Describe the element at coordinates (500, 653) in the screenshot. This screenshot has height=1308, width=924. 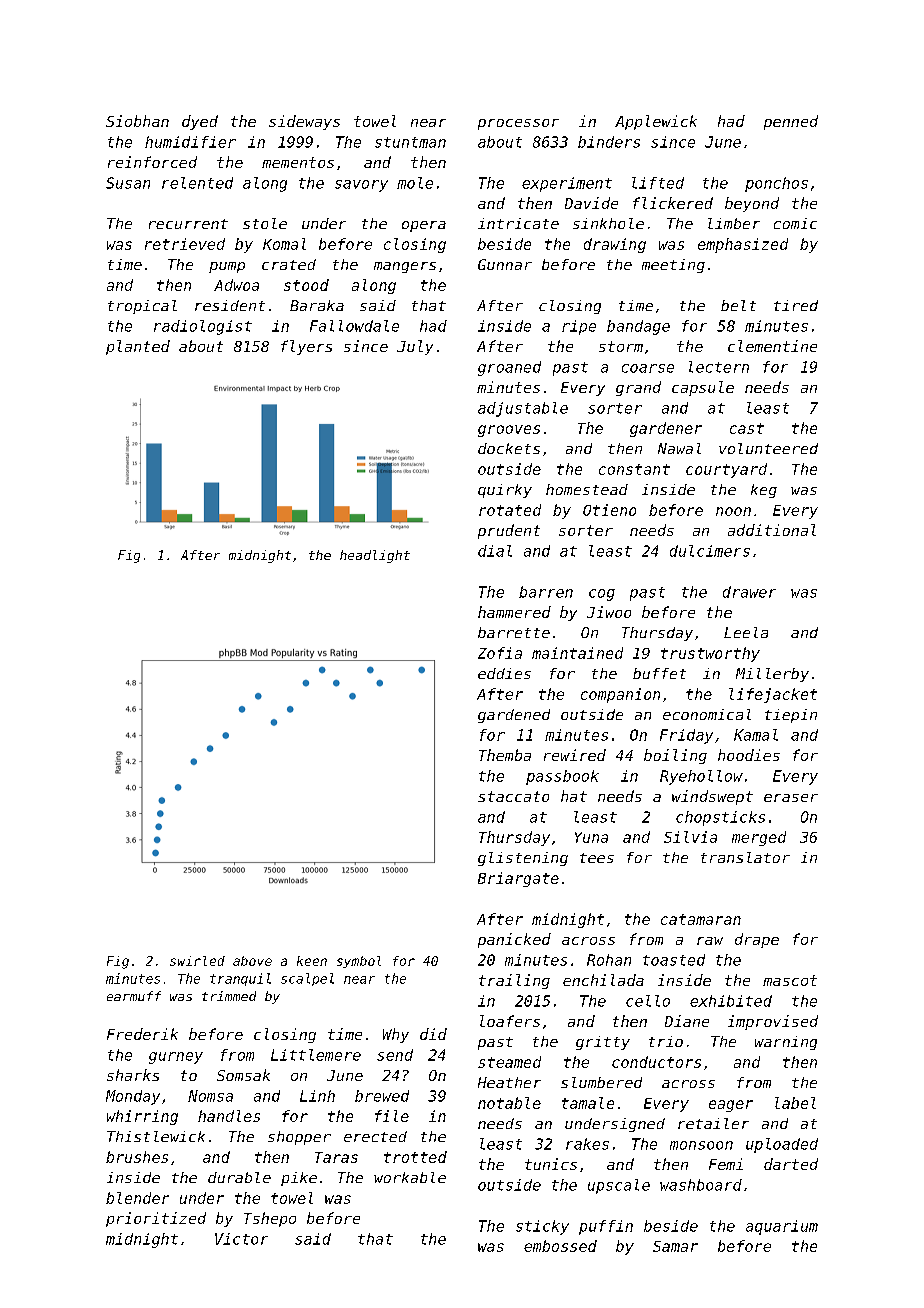
I see `Zofia` at that location.
